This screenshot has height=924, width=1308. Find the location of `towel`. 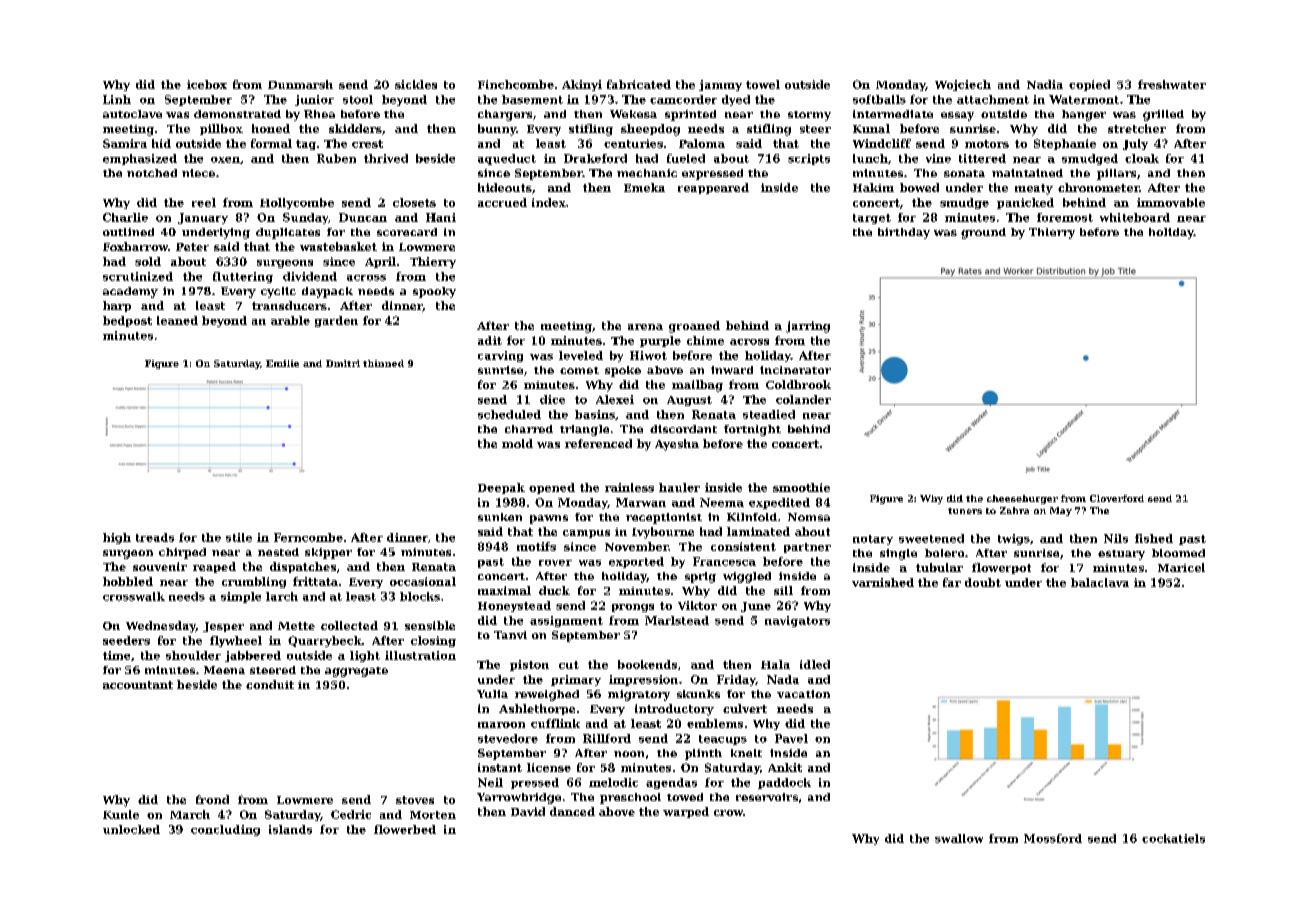

towel is located at coordinates (763, 84).
